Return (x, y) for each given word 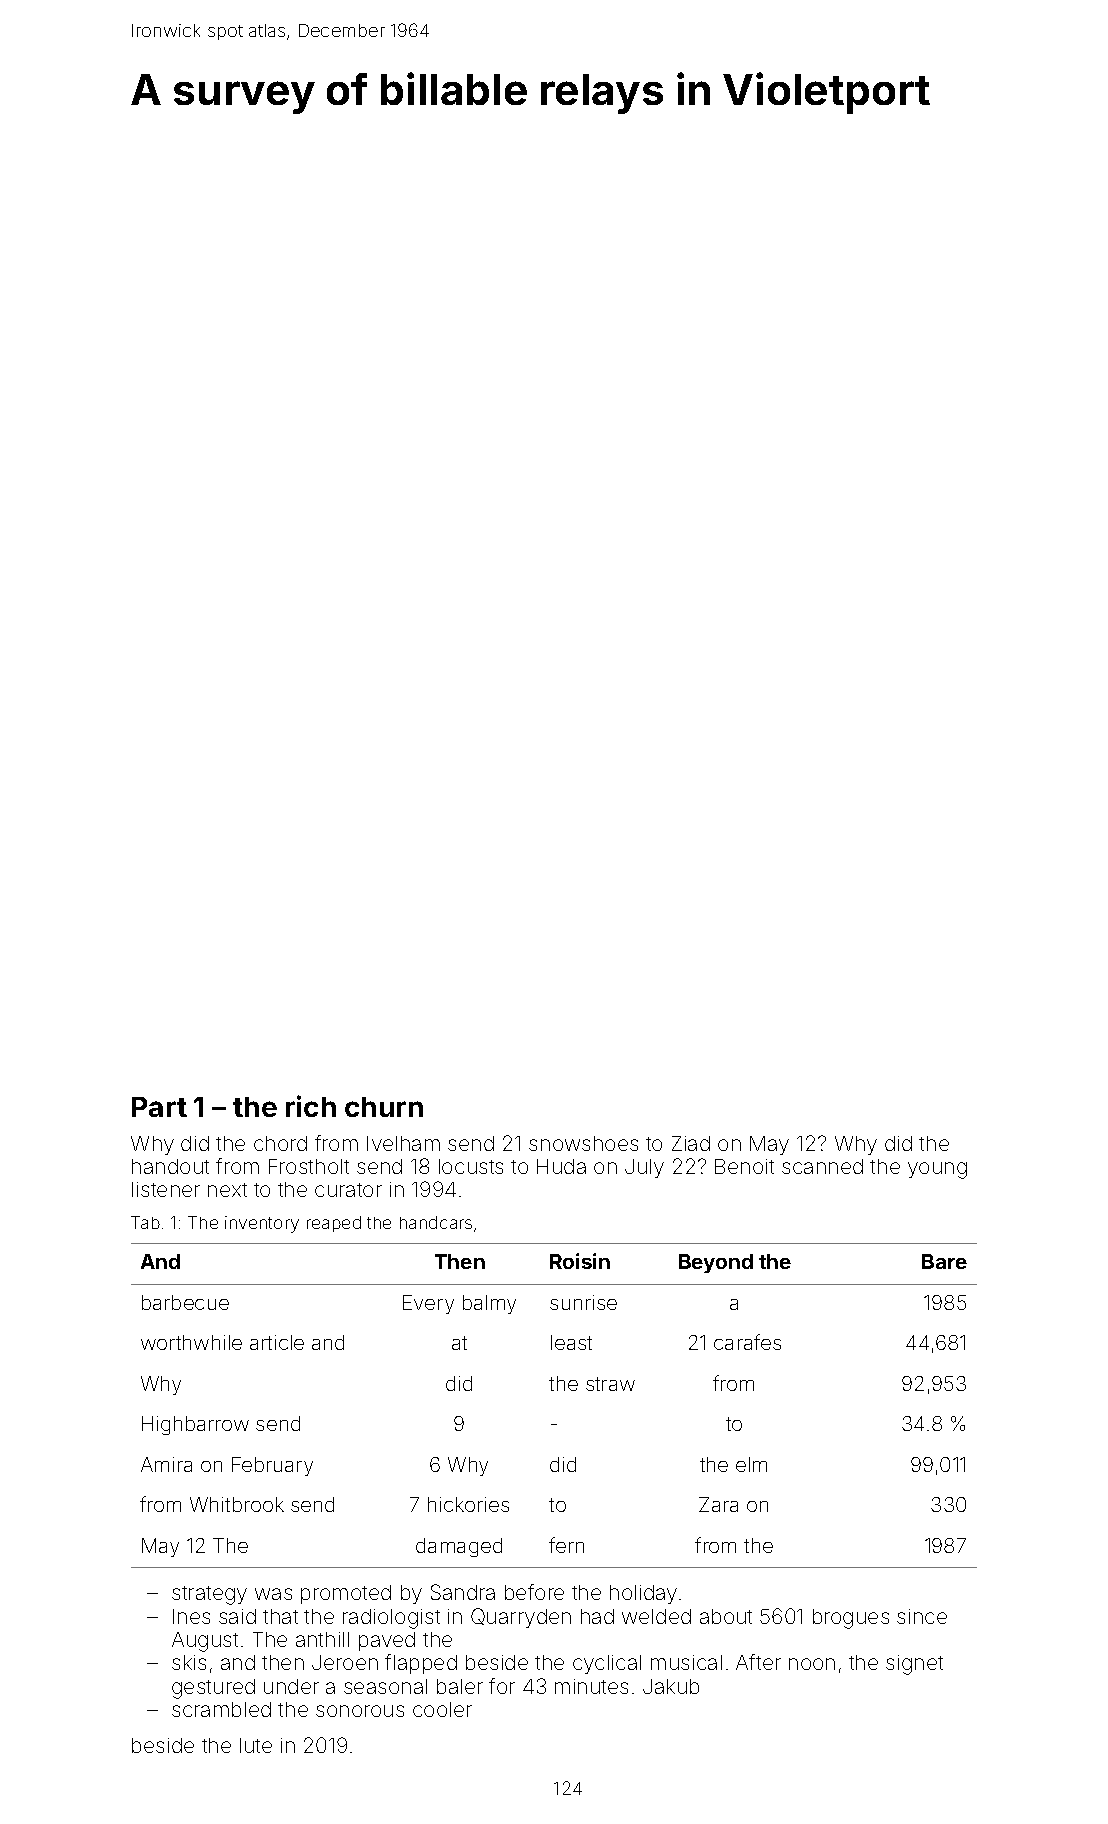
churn (384, 1107)
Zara (718, 1504)
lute (256, 1745)
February (272, 1466)
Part (159, 1107)
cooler (442, 1709)
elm (751, 1464)
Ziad (691, 1143)
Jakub (671, 1686)
